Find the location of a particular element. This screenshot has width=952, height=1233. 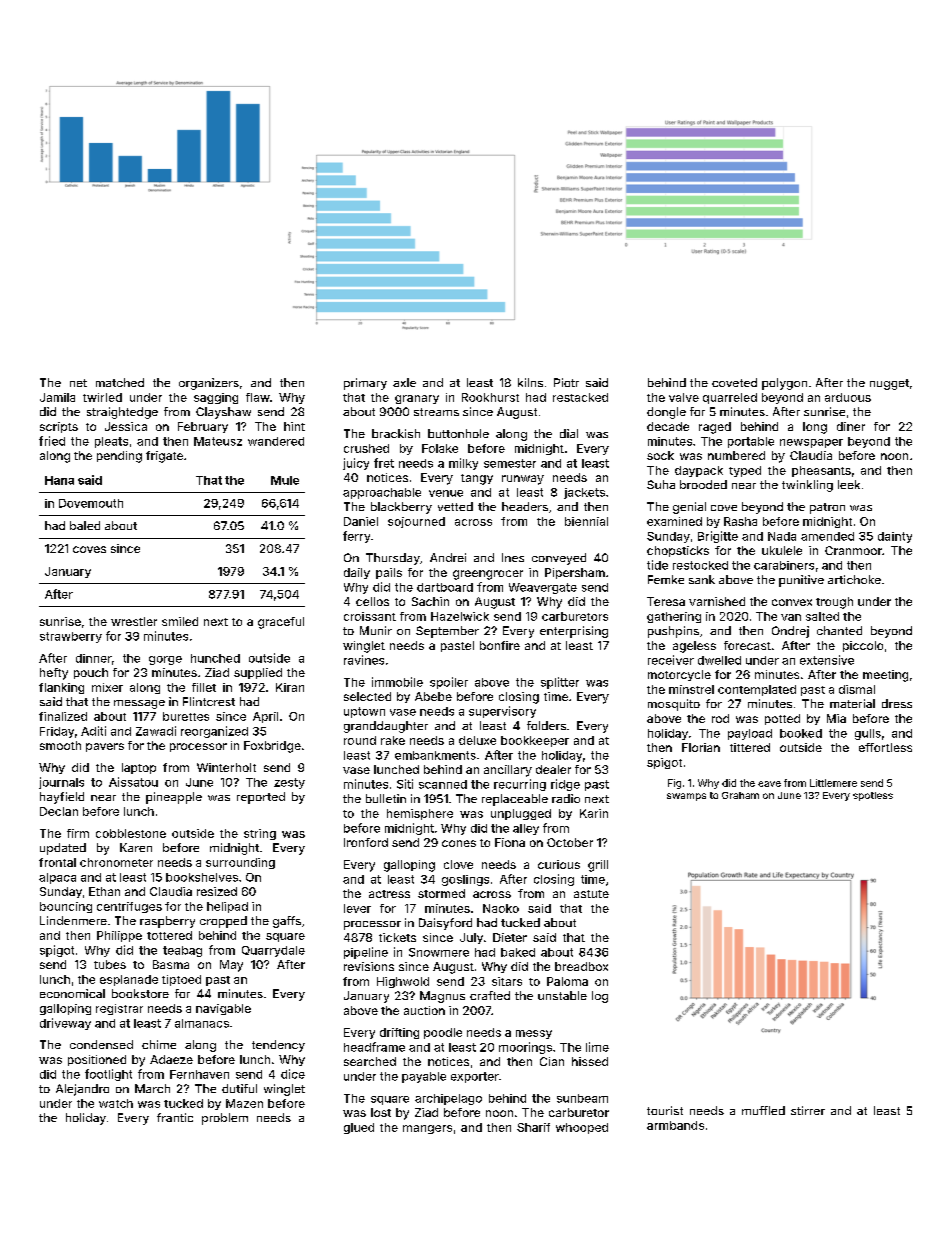

Munir is located at coordinates (376, 630).
